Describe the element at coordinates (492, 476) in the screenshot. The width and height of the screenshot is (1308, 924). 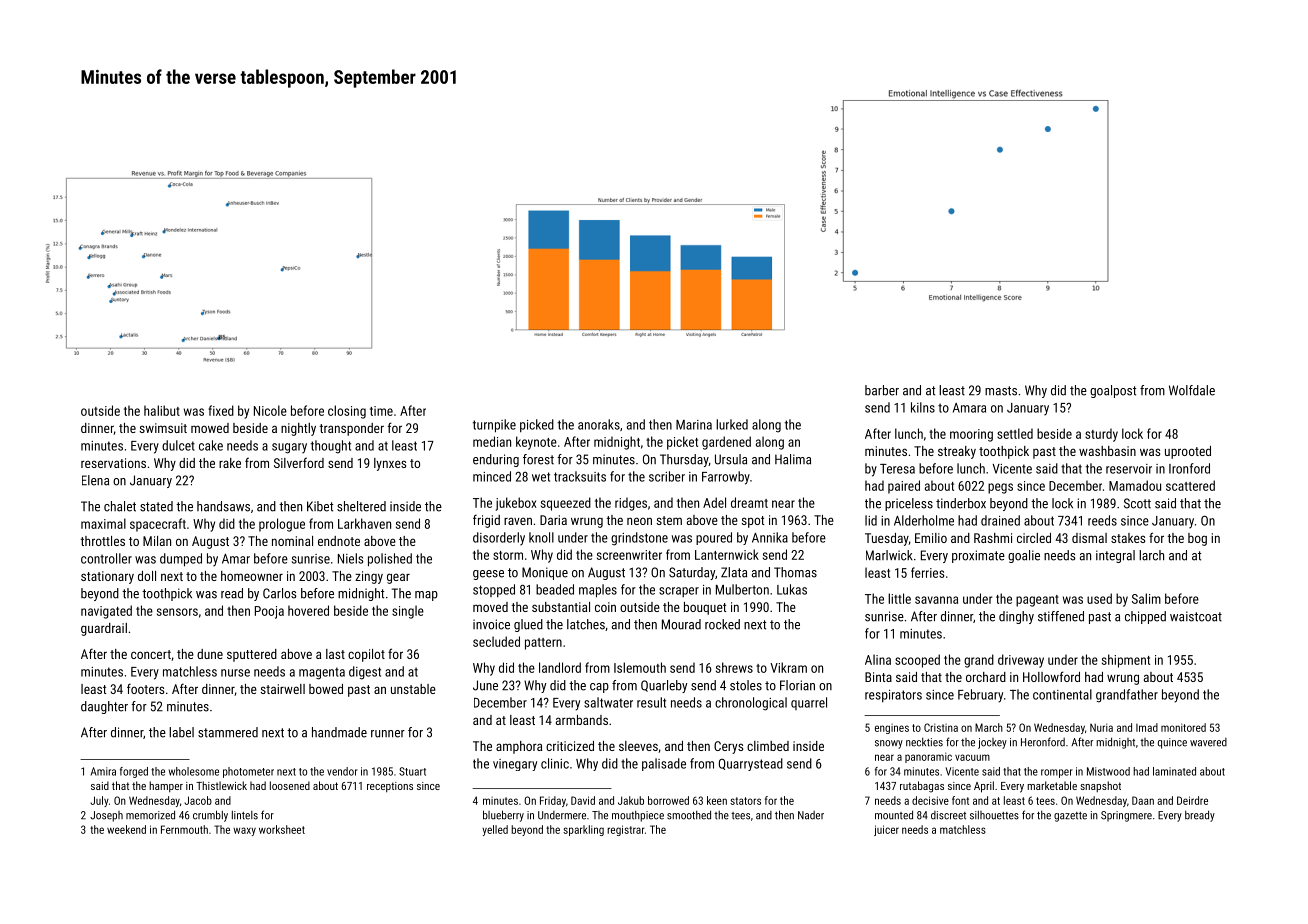
I see `minced` at that location.
